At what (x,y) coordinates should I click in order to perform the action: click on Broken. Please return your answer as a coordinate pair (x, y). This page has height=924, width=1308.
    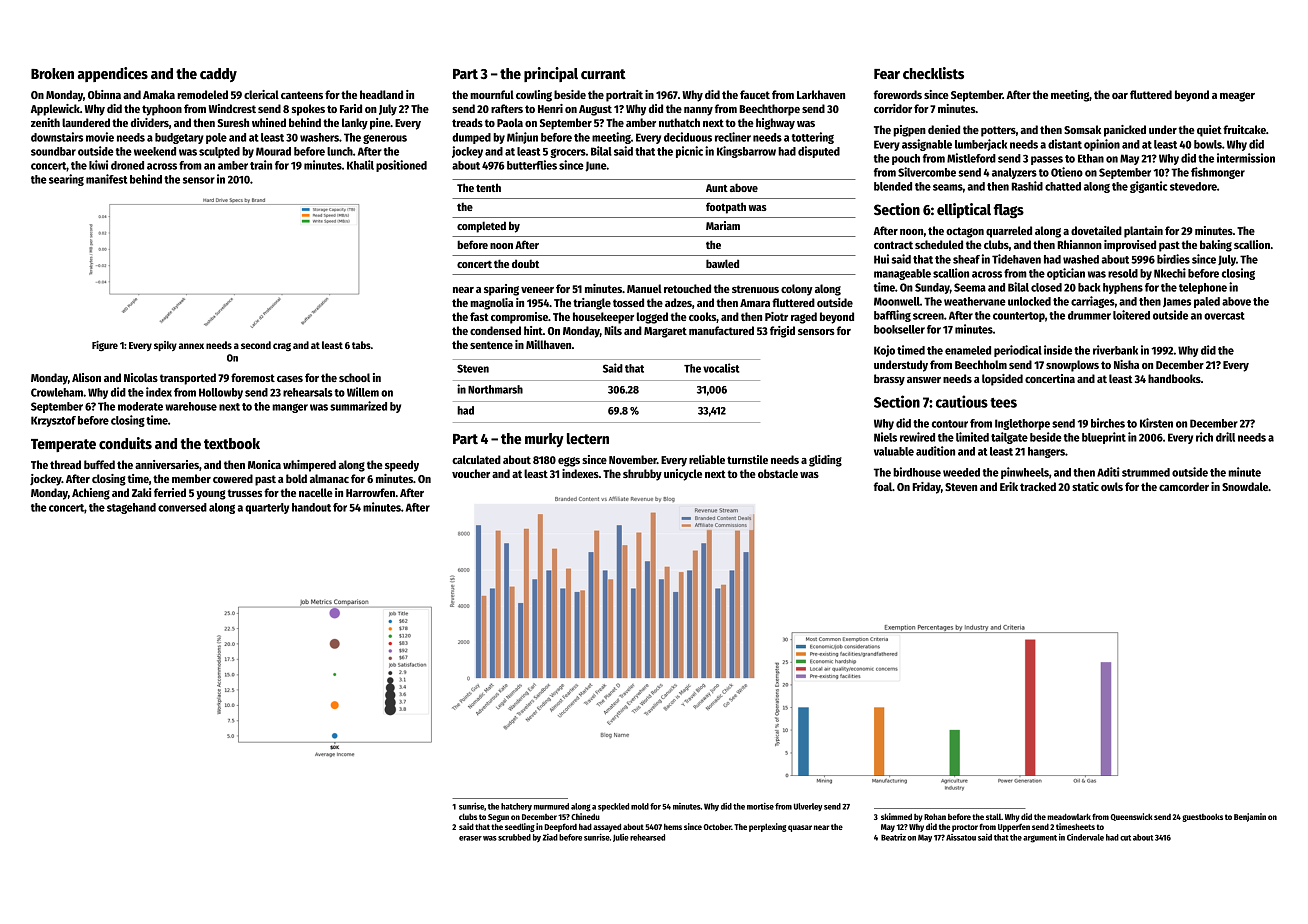
    Looking at the image, I should click on (52, 73).
